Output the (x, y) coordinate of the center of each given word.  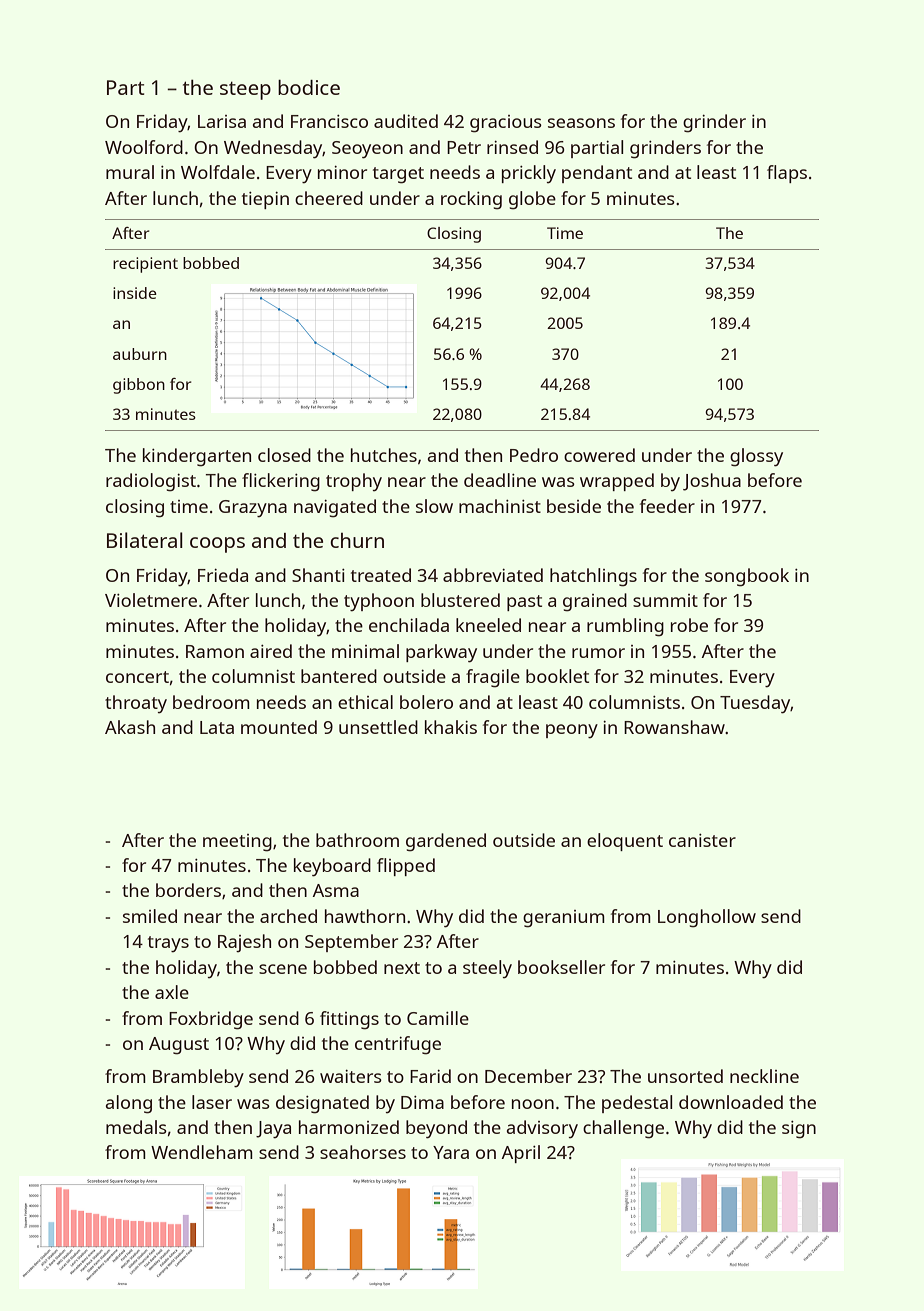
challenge (623, 1129)
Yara (451, 1152)
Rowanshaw (674, 727)
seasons (581, 123)
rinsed (512, 147)
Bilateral (145, 540)
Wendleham (202, 1152)
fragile (493, 678)
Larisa (222, 121)
